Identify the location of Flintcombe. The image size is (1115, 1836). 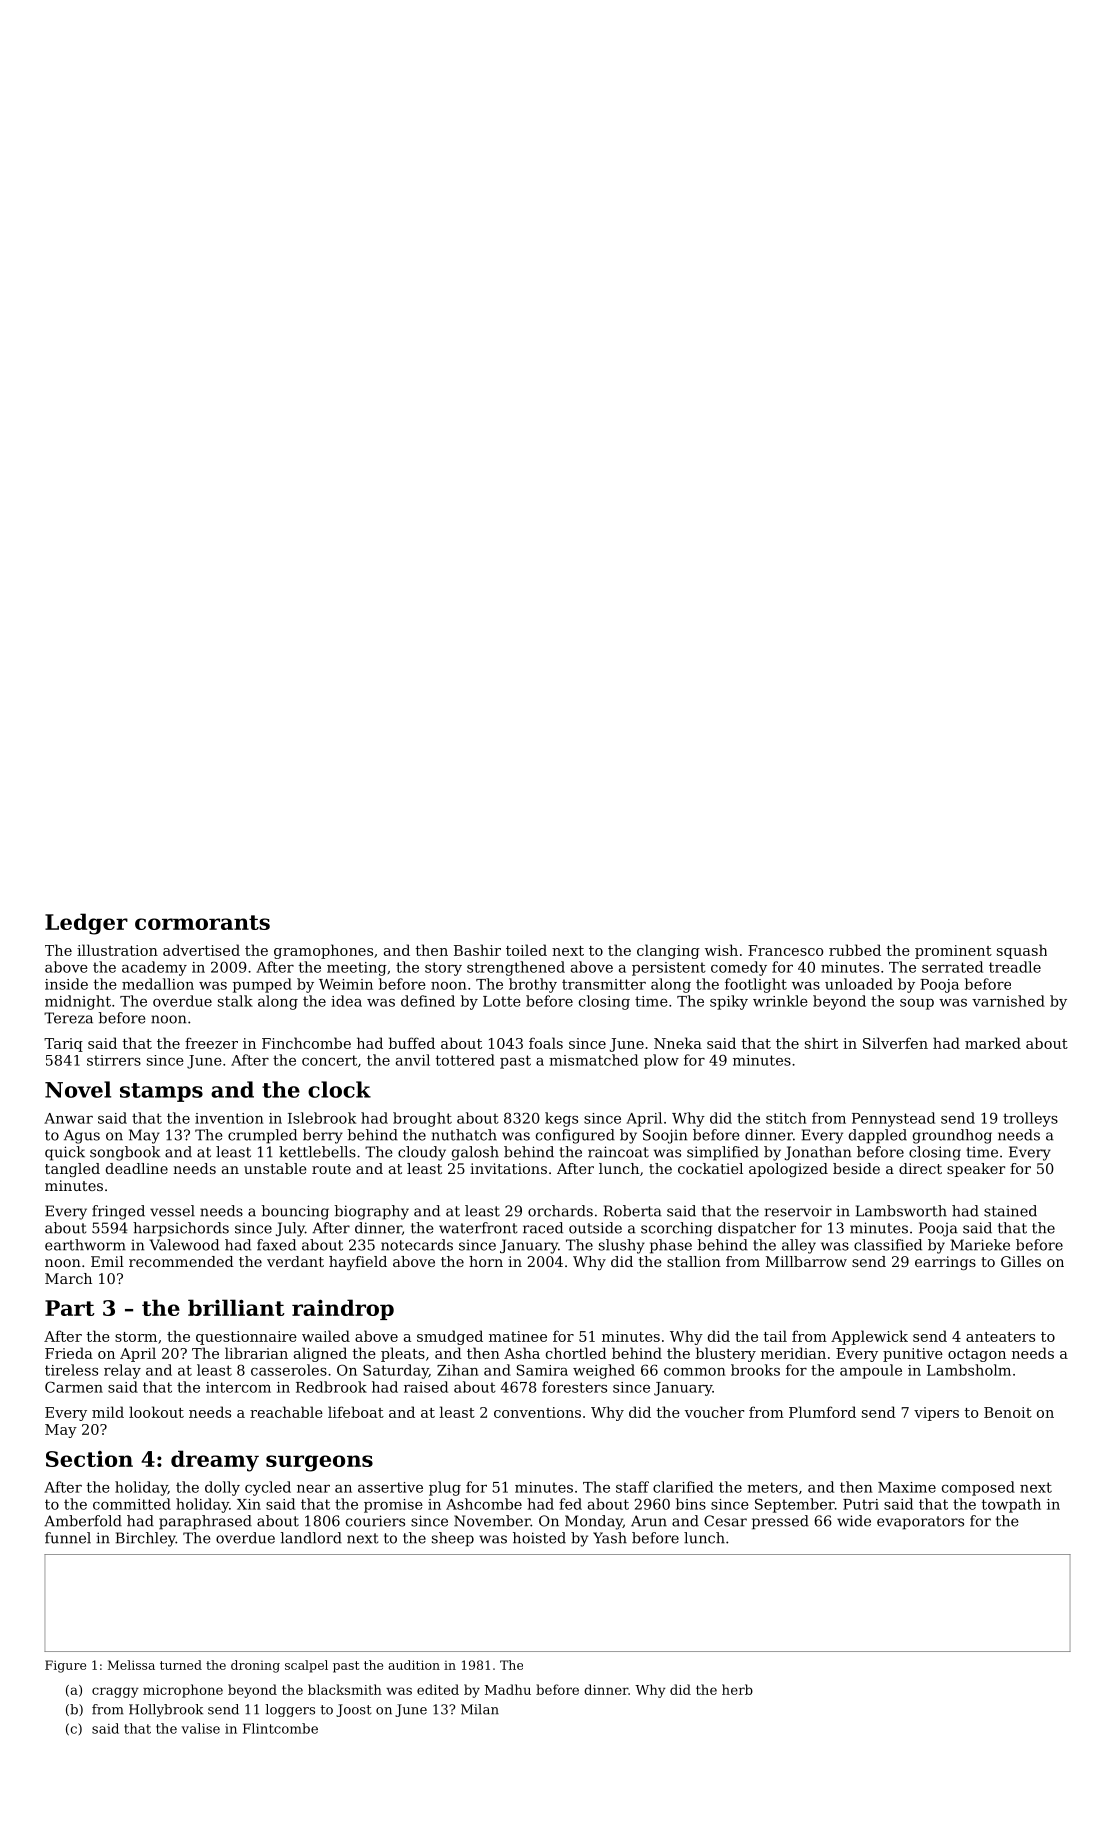
(280, 1728).
